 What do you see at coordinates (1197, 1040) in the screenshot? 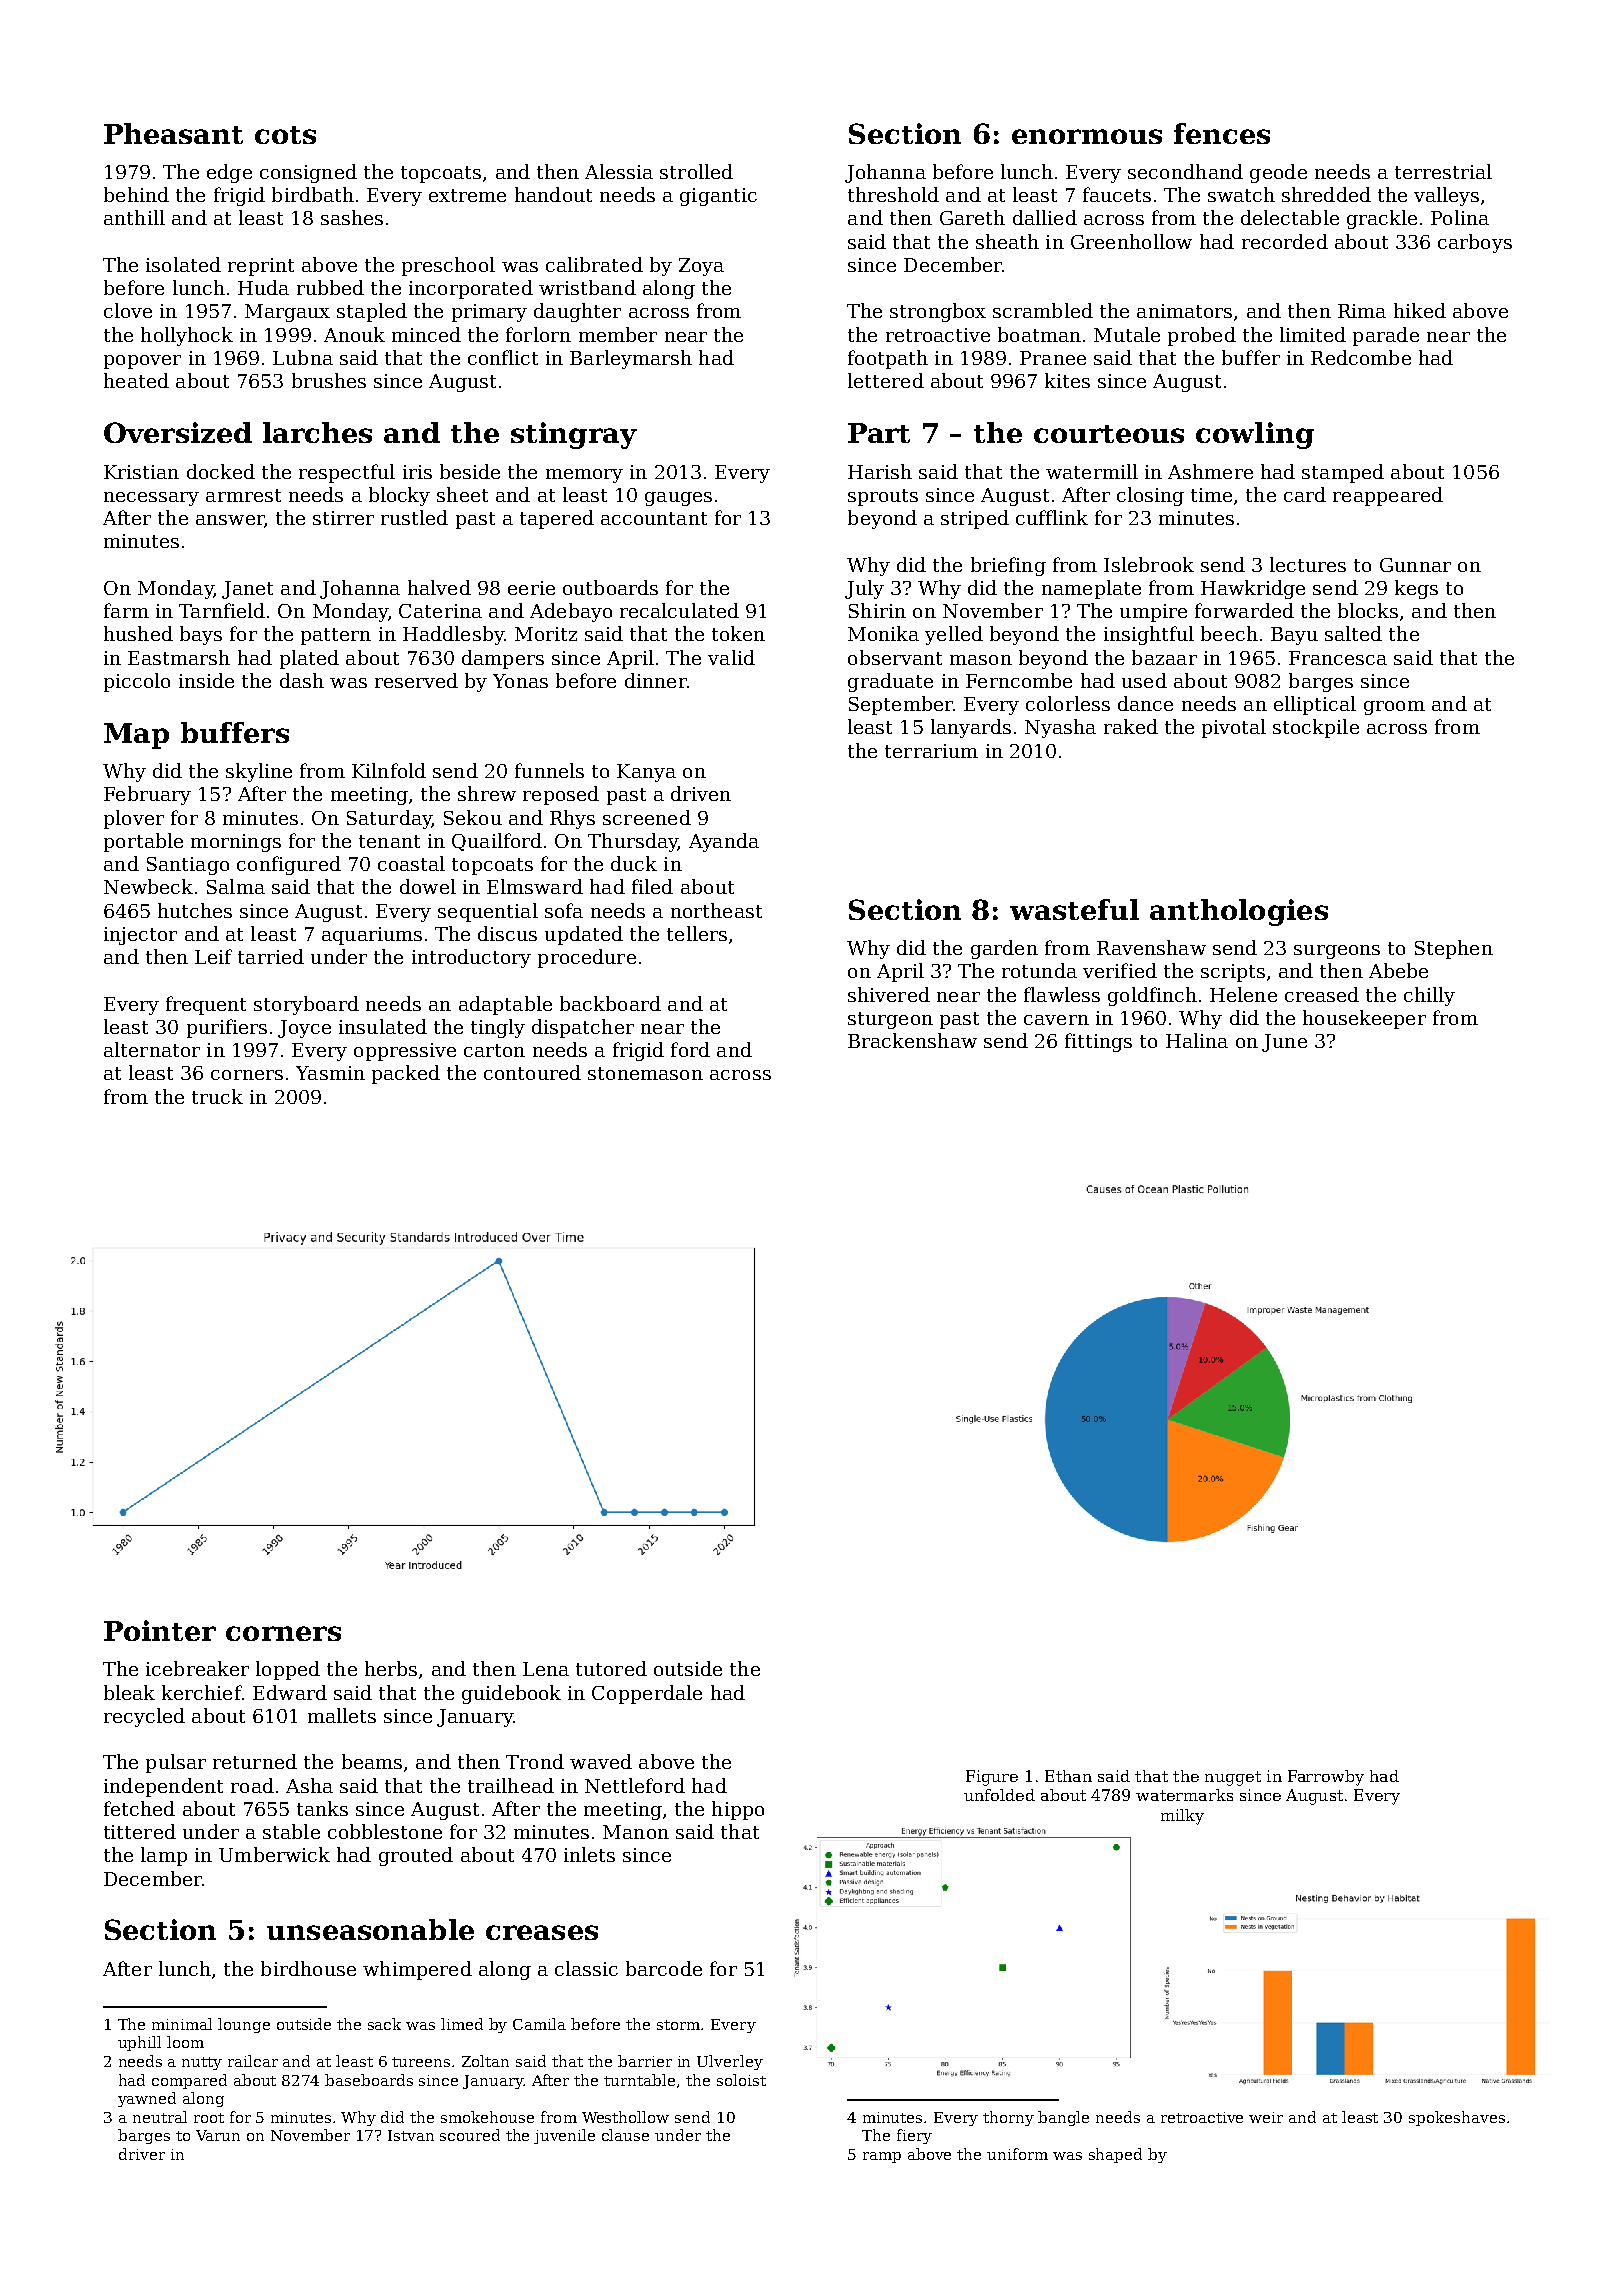
I see `Halina` at bounding box center [1197, 1040].
